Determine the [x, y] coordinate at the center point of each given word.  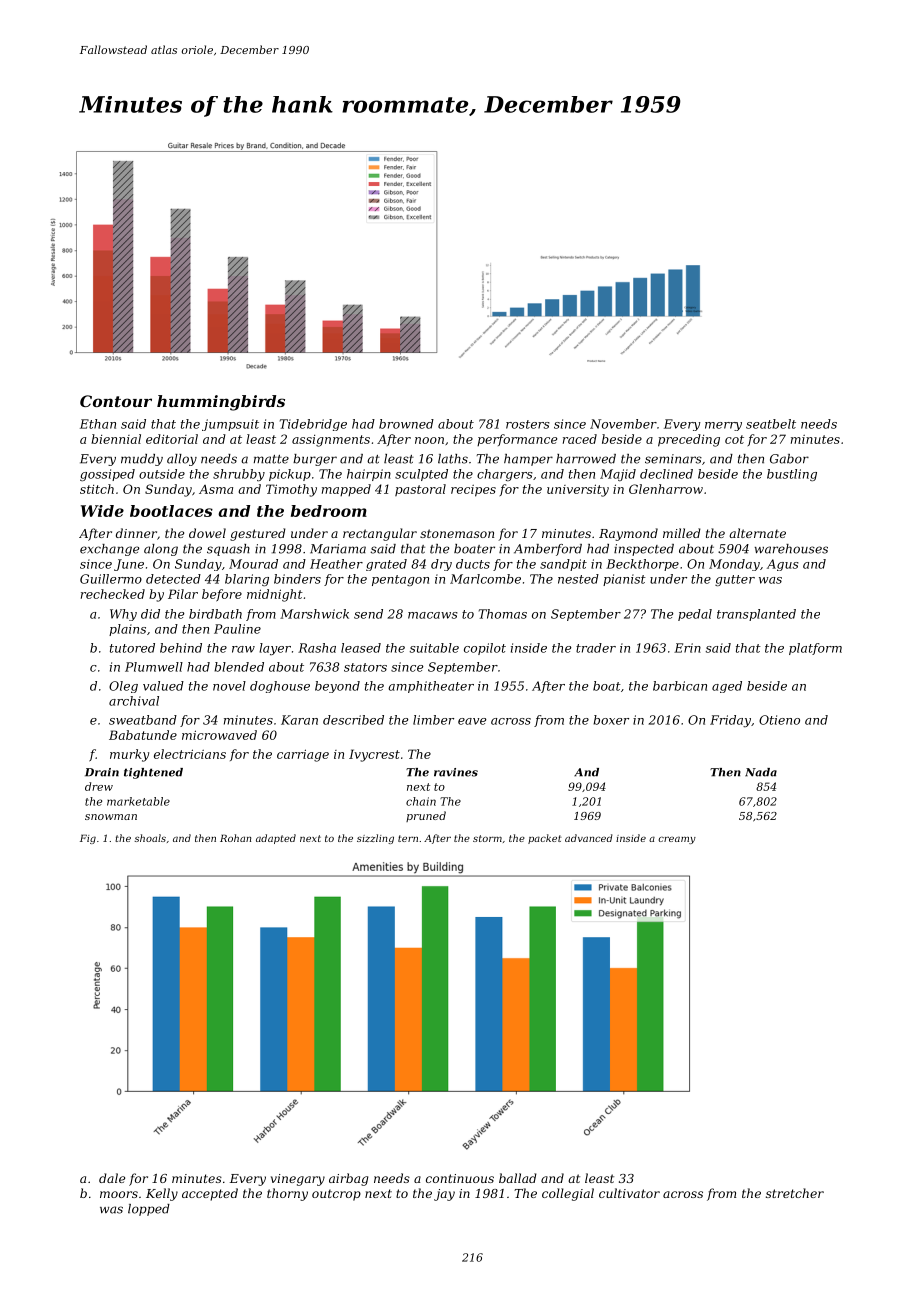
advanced [589, 838]
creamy [677, 840]
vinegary [298, 1180]
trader [596, 648]
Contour [116, 401]
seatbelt [771, 424]
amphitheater [431, 687]
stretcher [795, 1193]
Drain [102, 772]
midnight [275, 595]
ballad [518, 1178]
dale [112, 1178]
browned [406, 424]
